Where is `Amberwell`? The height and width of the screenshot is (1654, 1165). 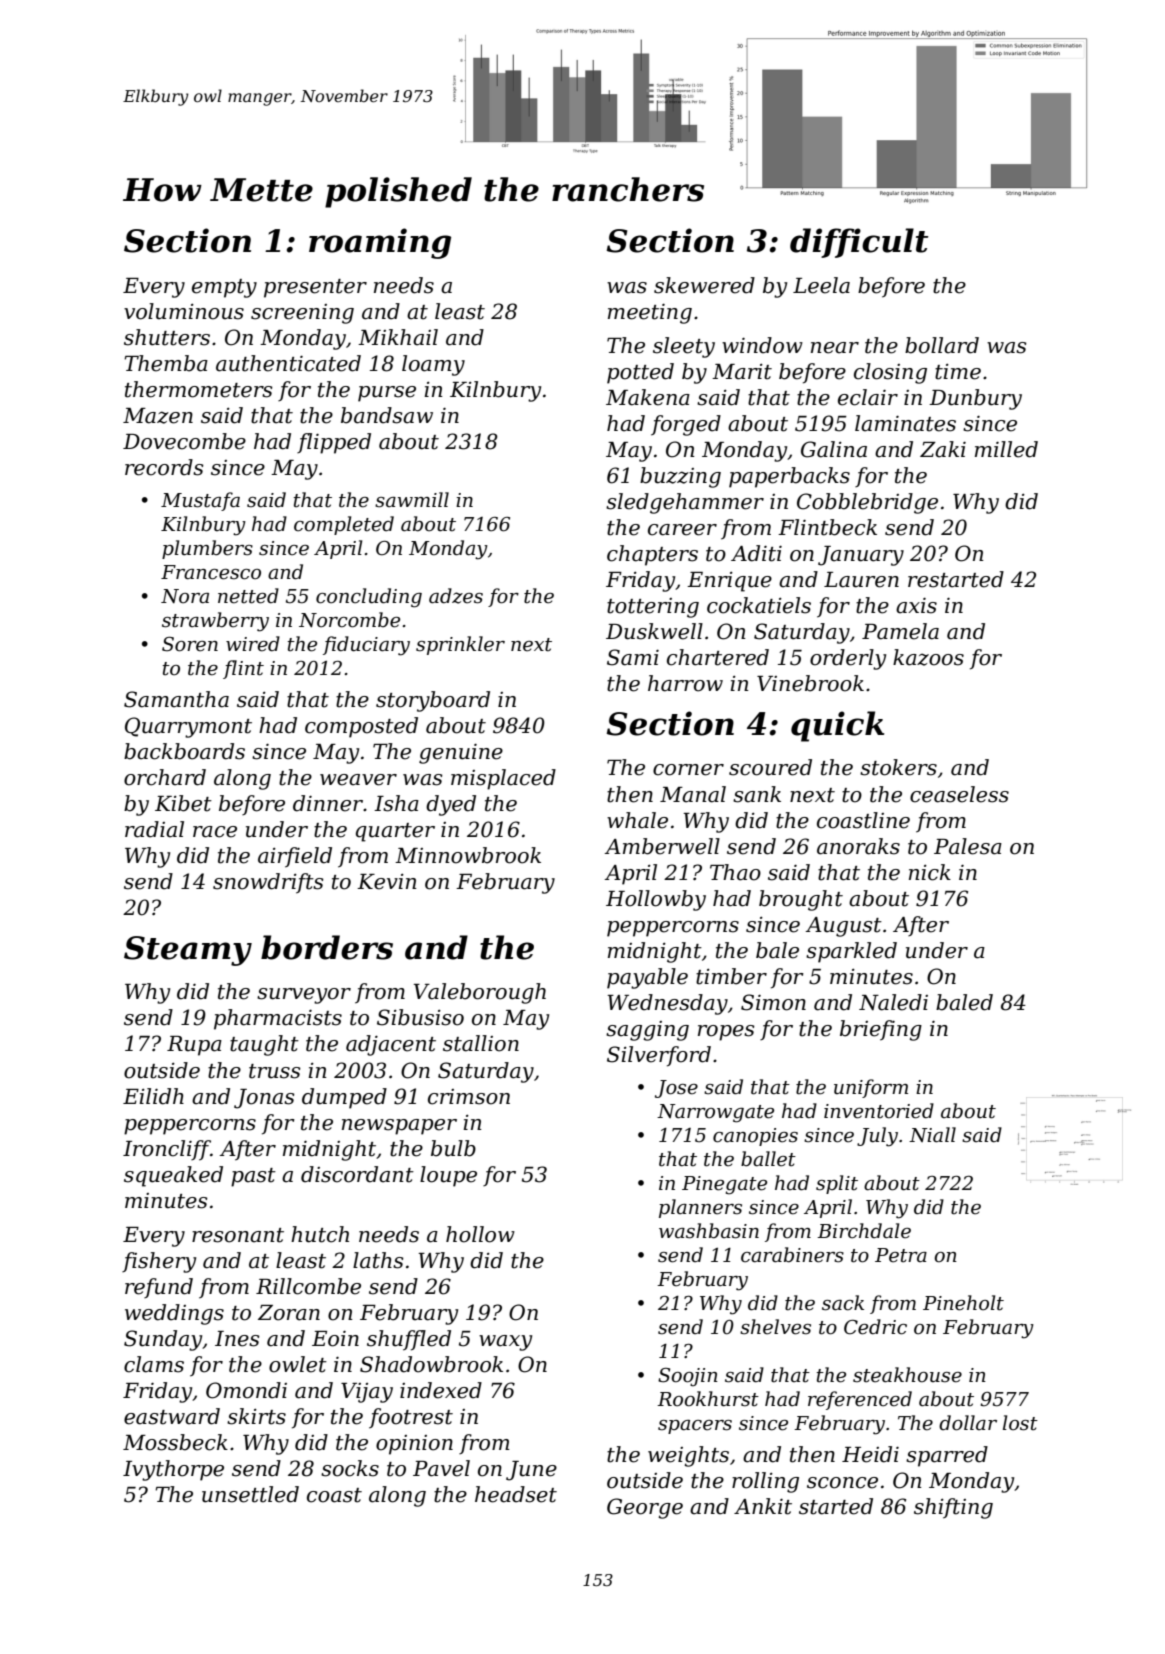 Amberwell is located at coordinates (662, 846).
